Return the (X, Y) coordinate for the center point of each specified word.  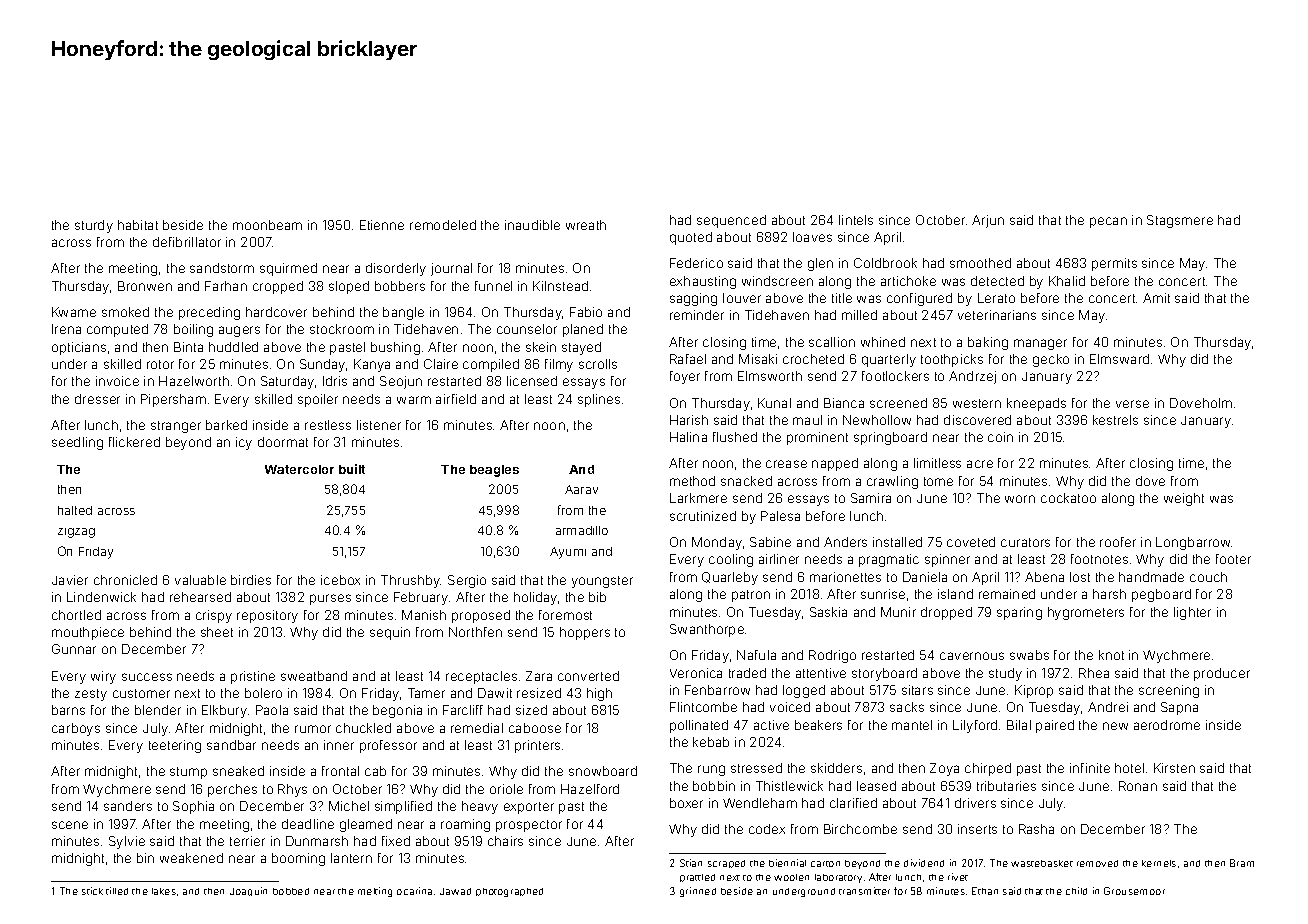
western (977, 403)
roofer (1118, 542)
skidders (836, 768)
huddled (233, 347)
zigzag (76, 533)
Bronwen (145, 286)
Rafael (688, 359)
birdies (251, 580)
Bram (1242, 863)
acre (980, 464)
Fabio (586, 312)
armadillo (582, 530)
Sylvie (127, 842)
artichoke (908, 281)
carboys (76, 729)
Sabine (770, 542)
